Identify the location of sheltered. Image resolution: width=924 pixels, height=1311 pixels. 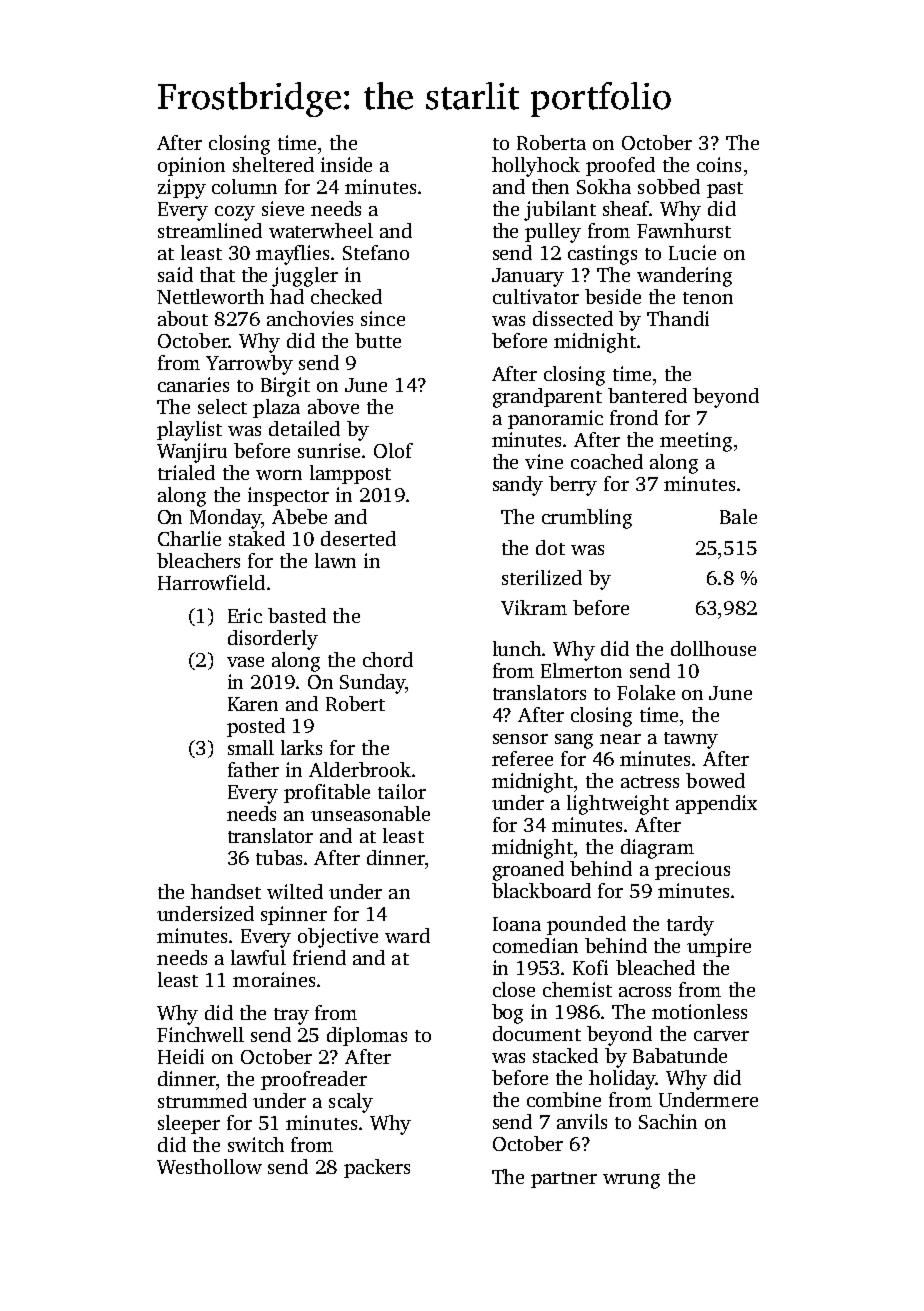
(273, 164).
